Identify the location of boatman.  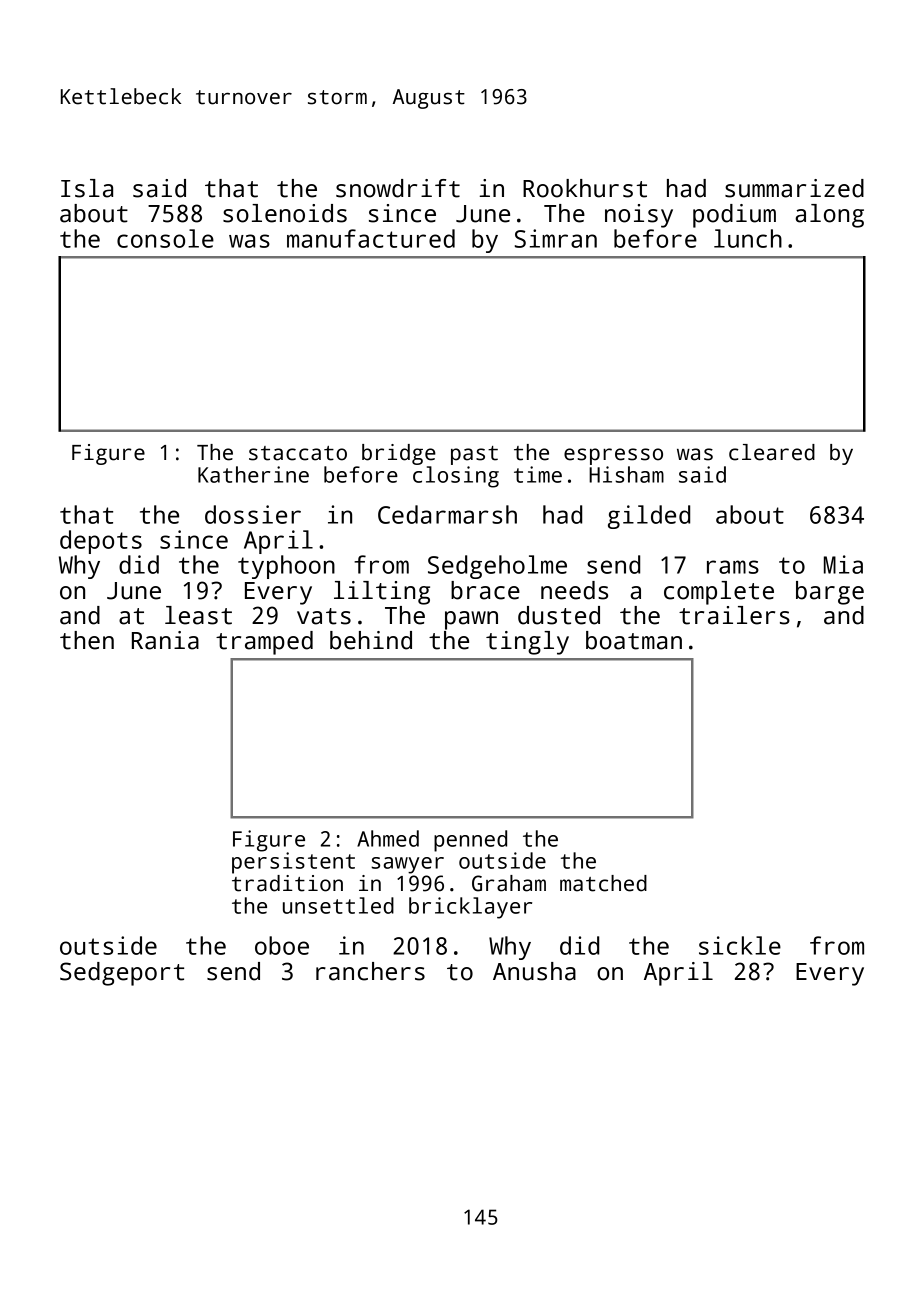
(634, 640).
